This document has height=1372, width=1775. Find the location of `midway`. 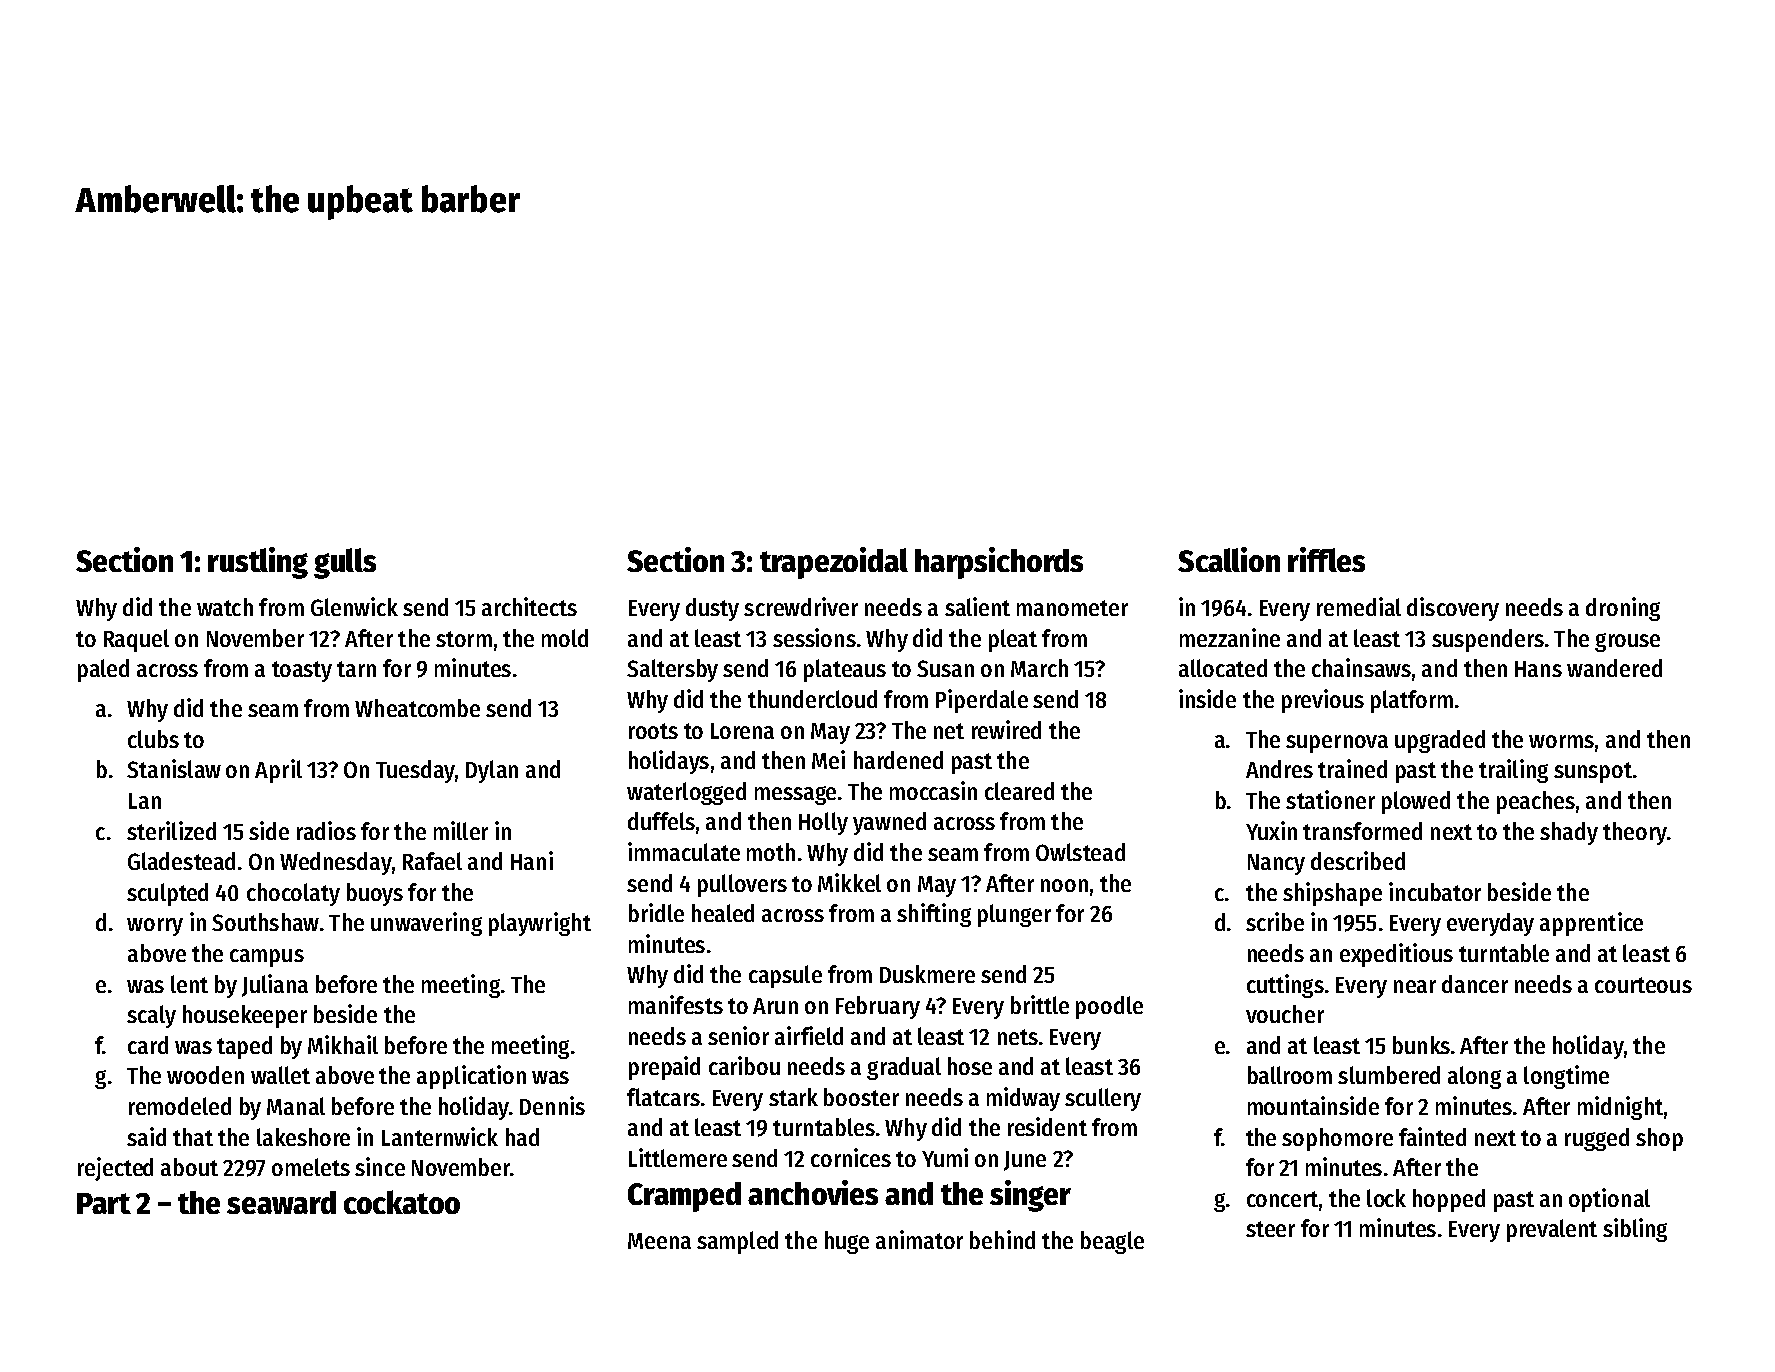

midway is located at coordinates (1023, 1099).
